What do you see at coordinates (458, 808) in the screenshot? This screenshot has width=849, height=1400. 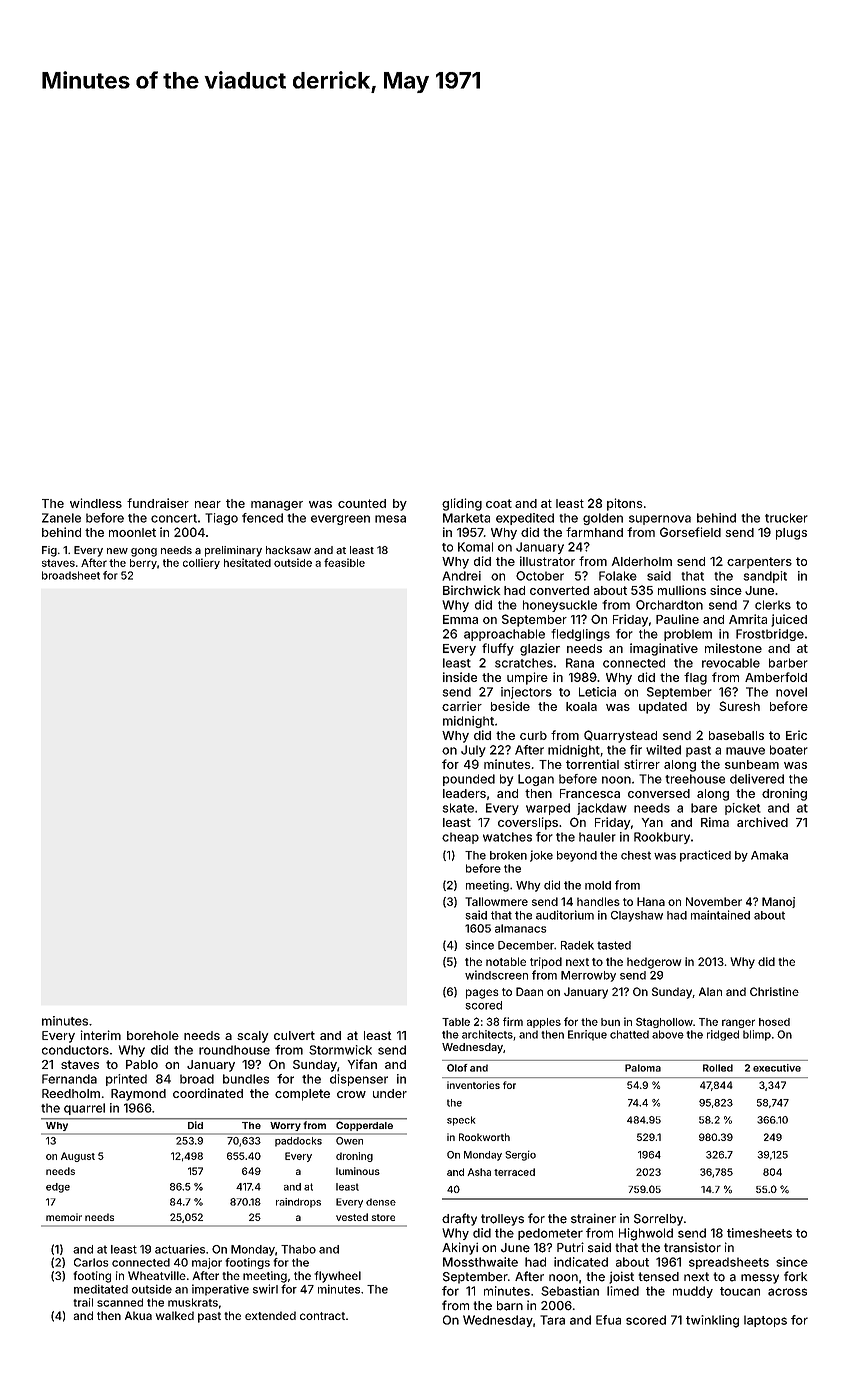 I see `skate` at bounding box center [458, 808].
